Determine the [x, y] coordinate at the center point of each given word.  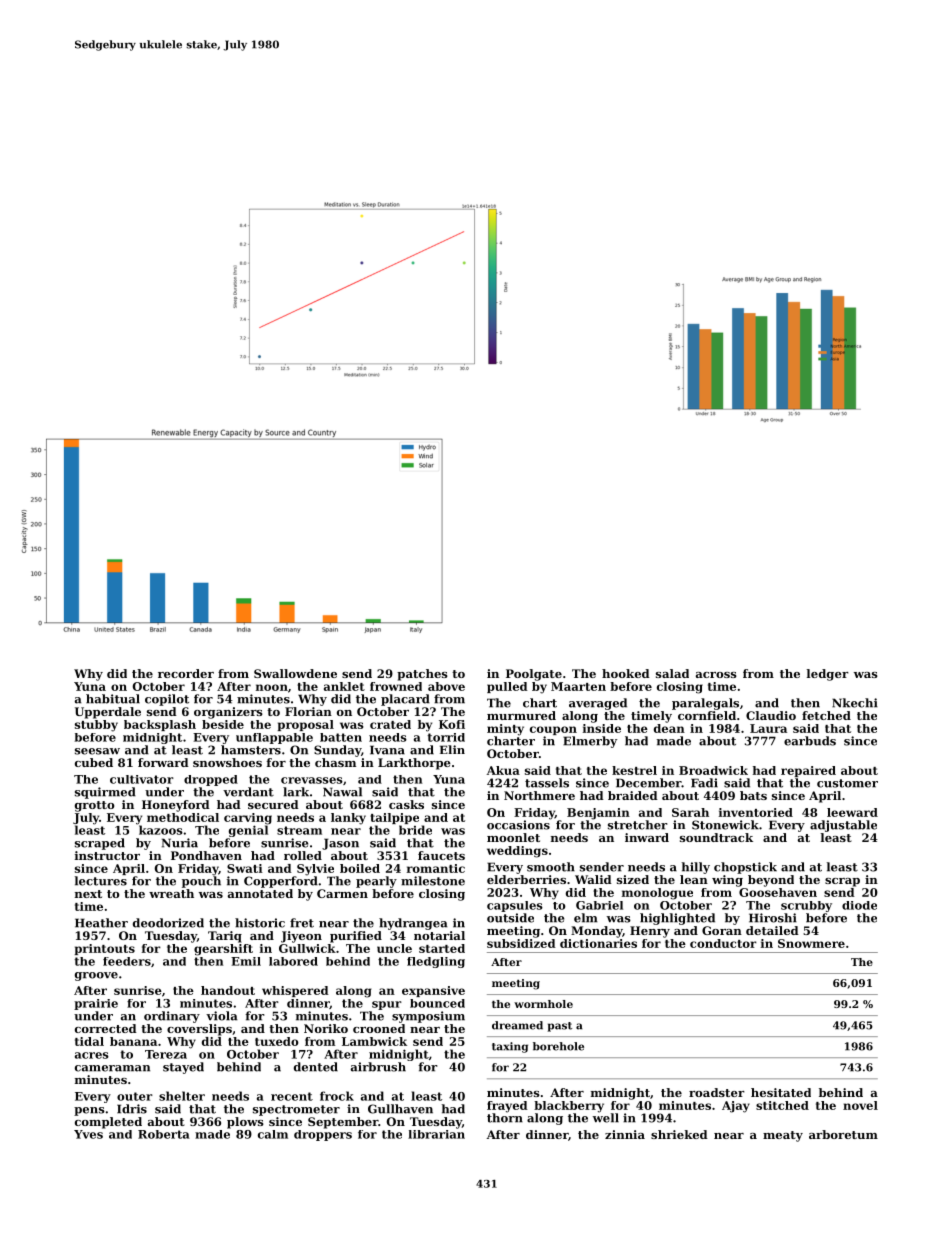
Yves [88, 1134]
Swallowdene [295, 673]
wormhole [543, 1004]
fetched [826, 715]
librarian [436, 1134]
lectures [101, 881]
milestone [433, 881]
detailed [772, 930]
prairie [96, 1004]
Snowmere [811, 943]
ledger [828, 675]
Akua [503, 770]
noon [272, 687]
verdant [248, 792]
